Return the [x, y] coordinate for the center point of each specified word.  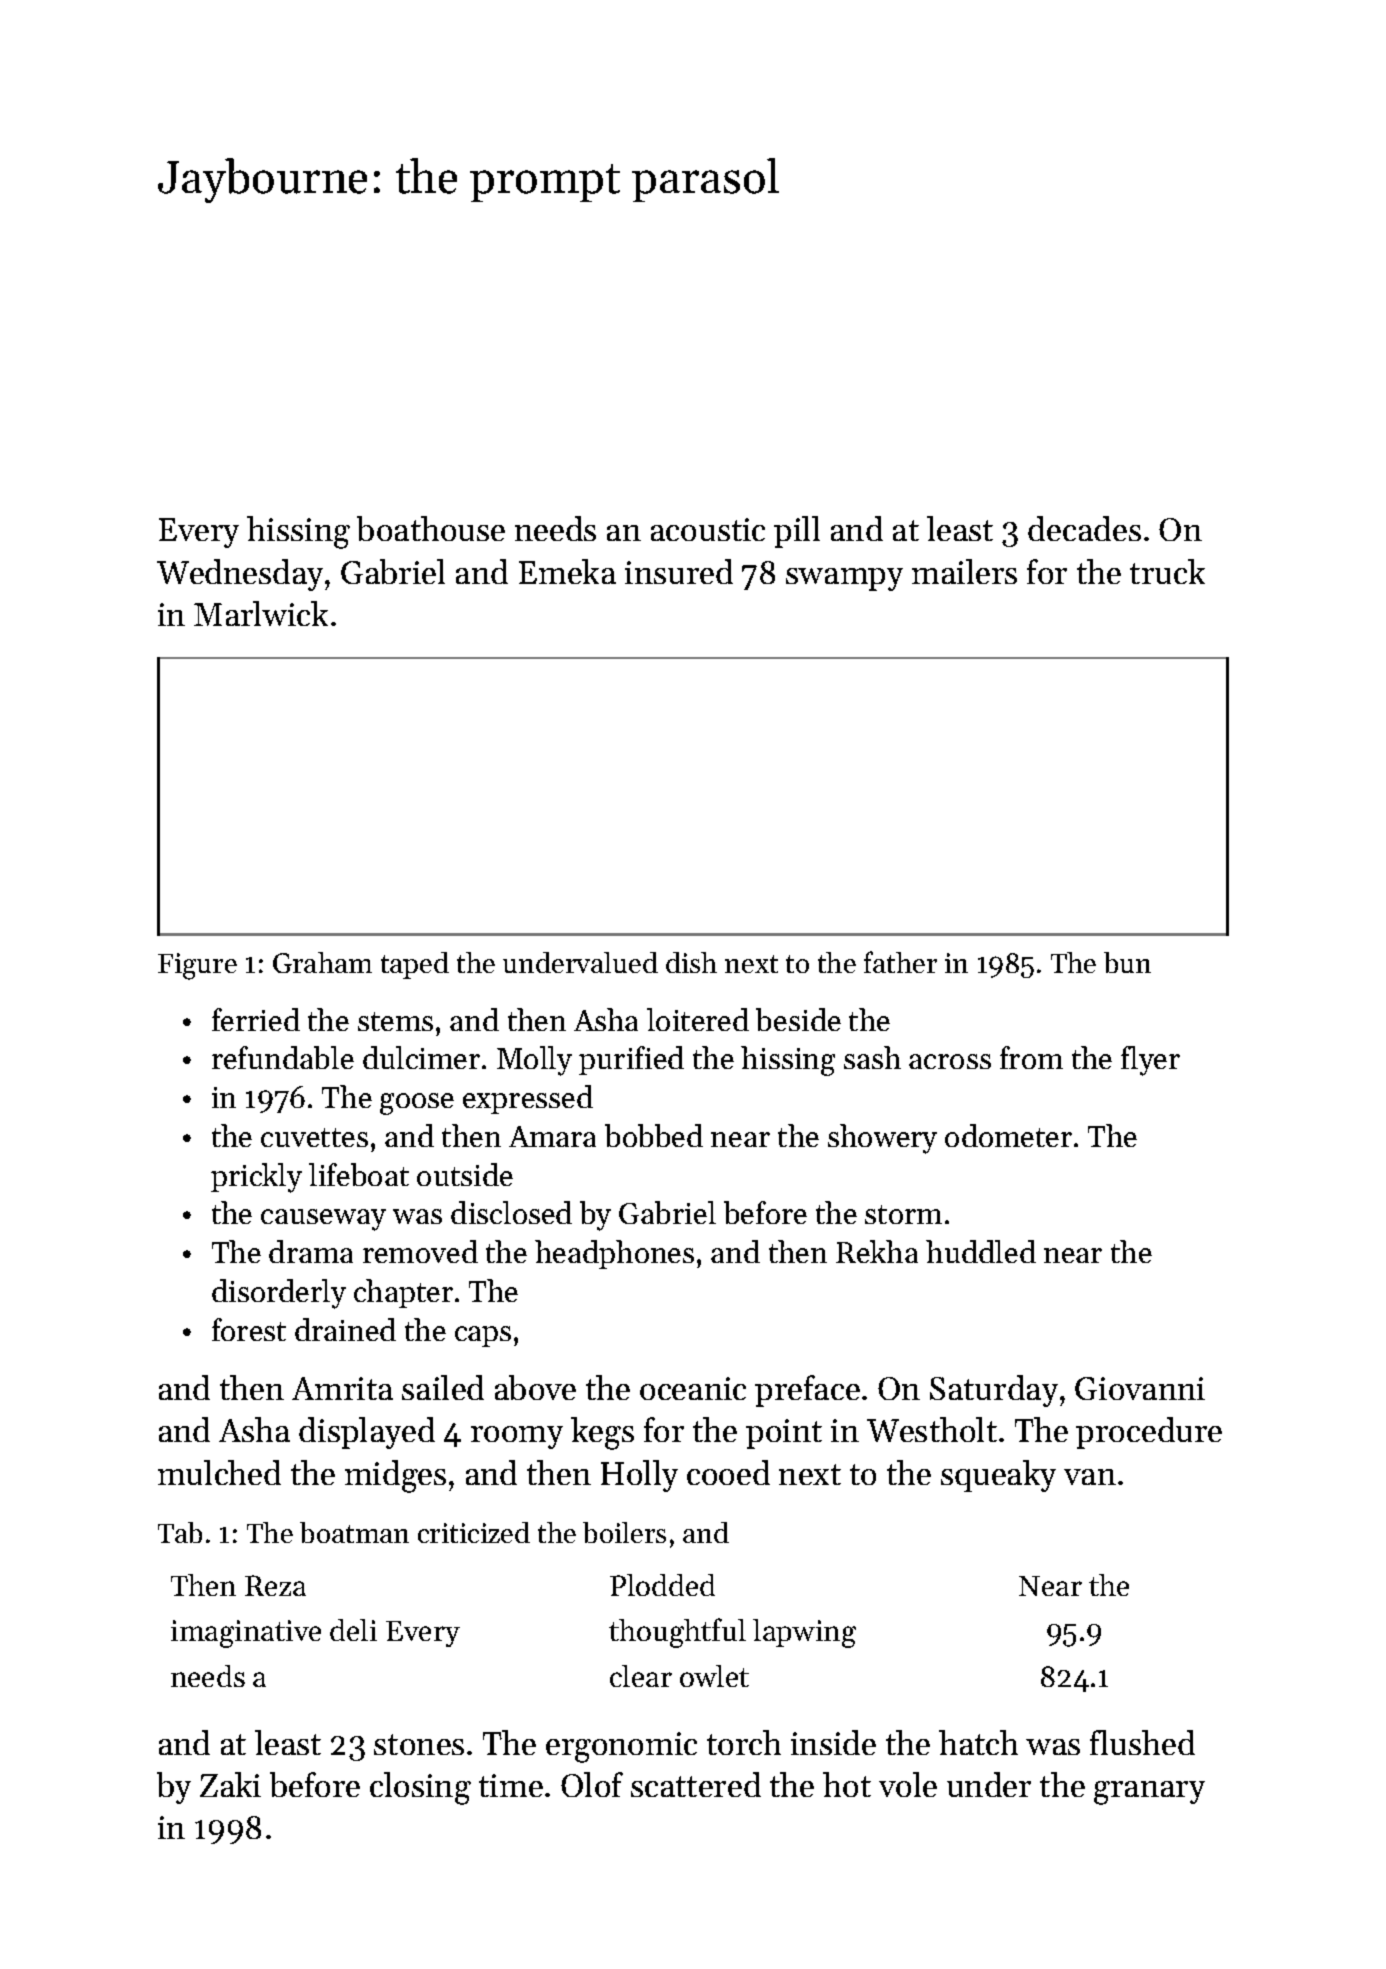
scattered [696, 1784]
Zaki [230, 1784]
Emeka [567, 571]
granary [1149, 1793]
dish [691, 962]
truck [1167, 571]
